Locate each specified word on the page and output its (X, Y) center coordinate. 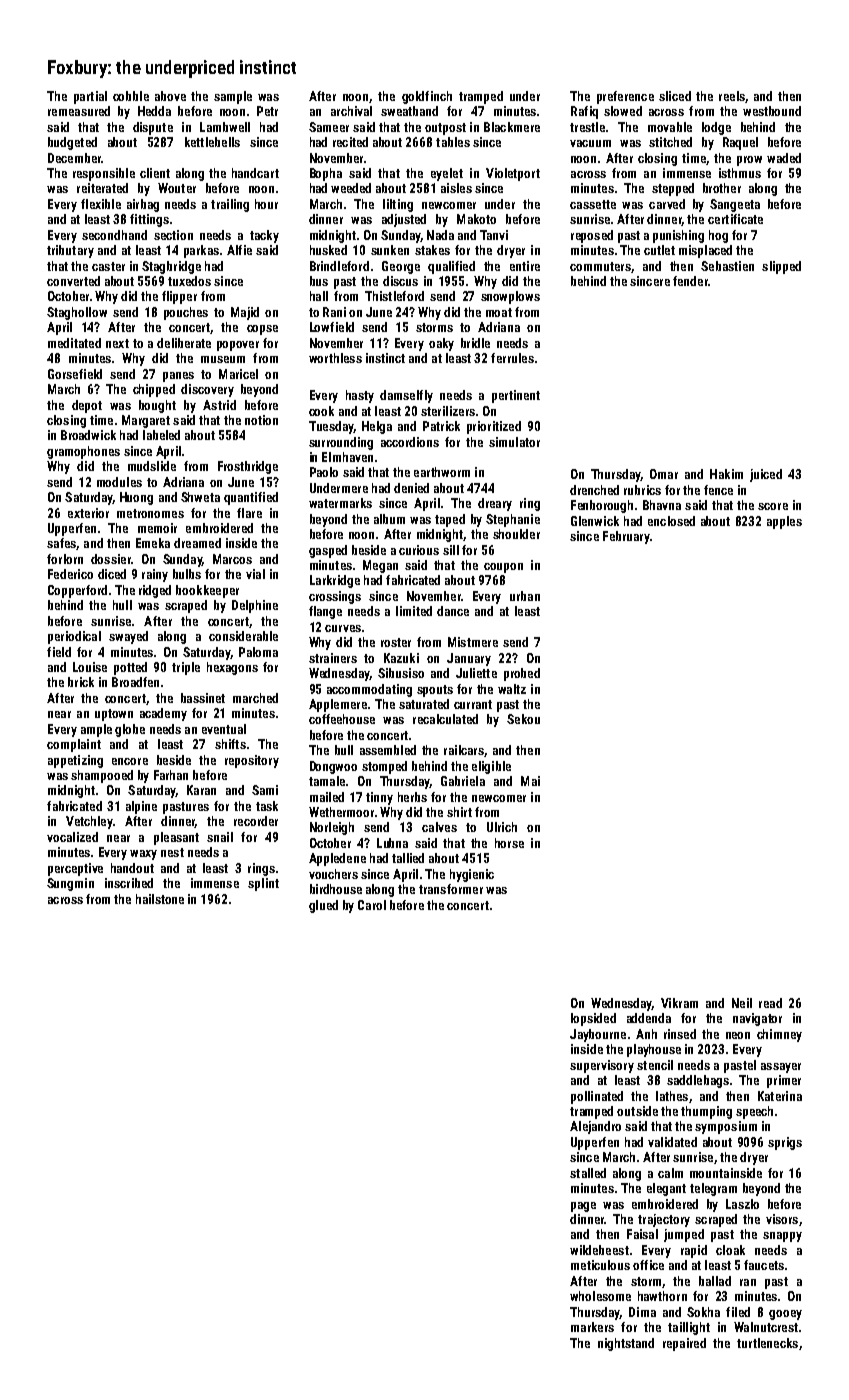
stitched (670, 142)
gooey (785, 1315)
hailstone (160, 899)
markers (592, 1327)
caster (108, 266)
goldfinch (427, 97)
